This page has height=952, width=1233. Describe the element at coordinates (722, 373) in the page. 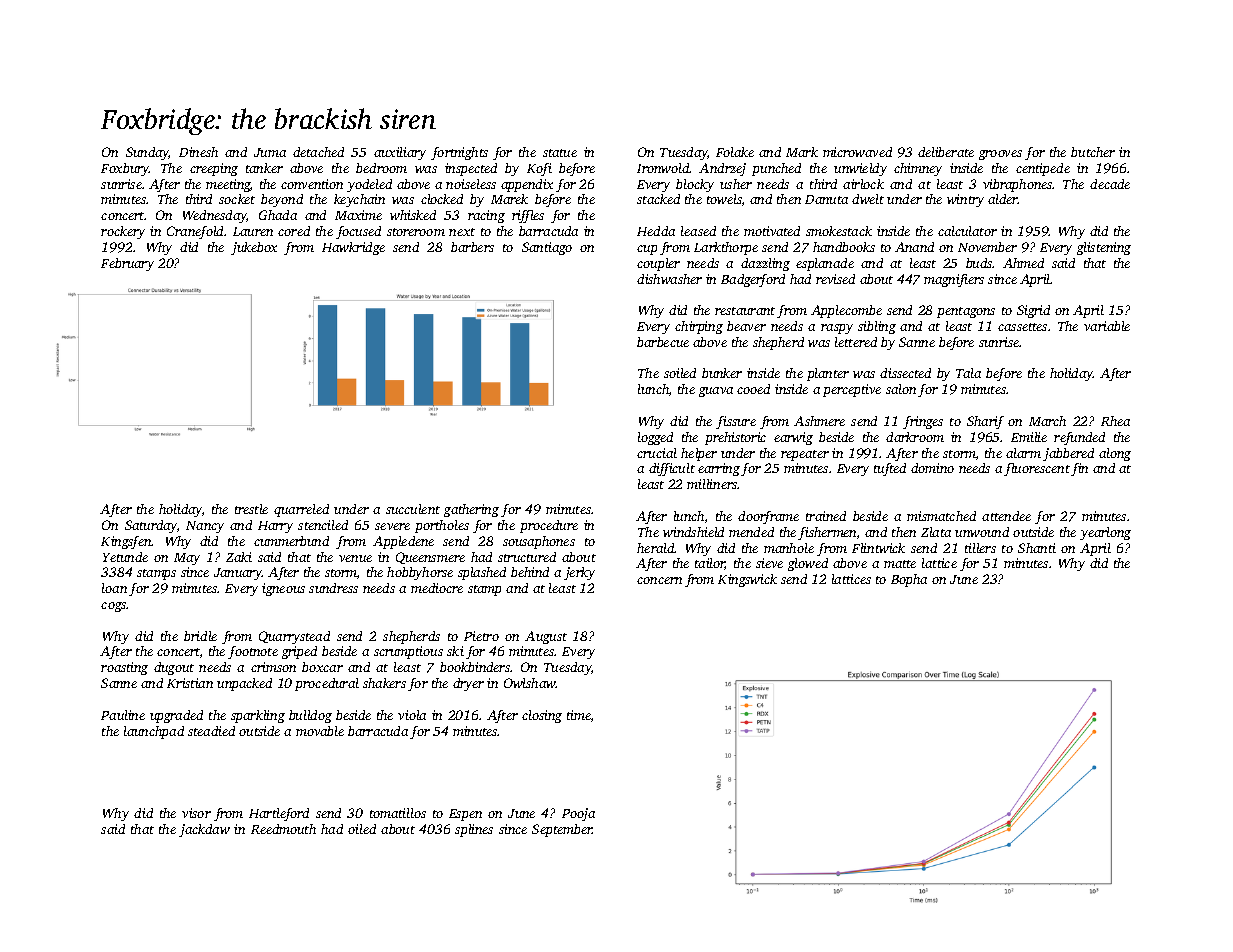

I see `bunker` at that location.
